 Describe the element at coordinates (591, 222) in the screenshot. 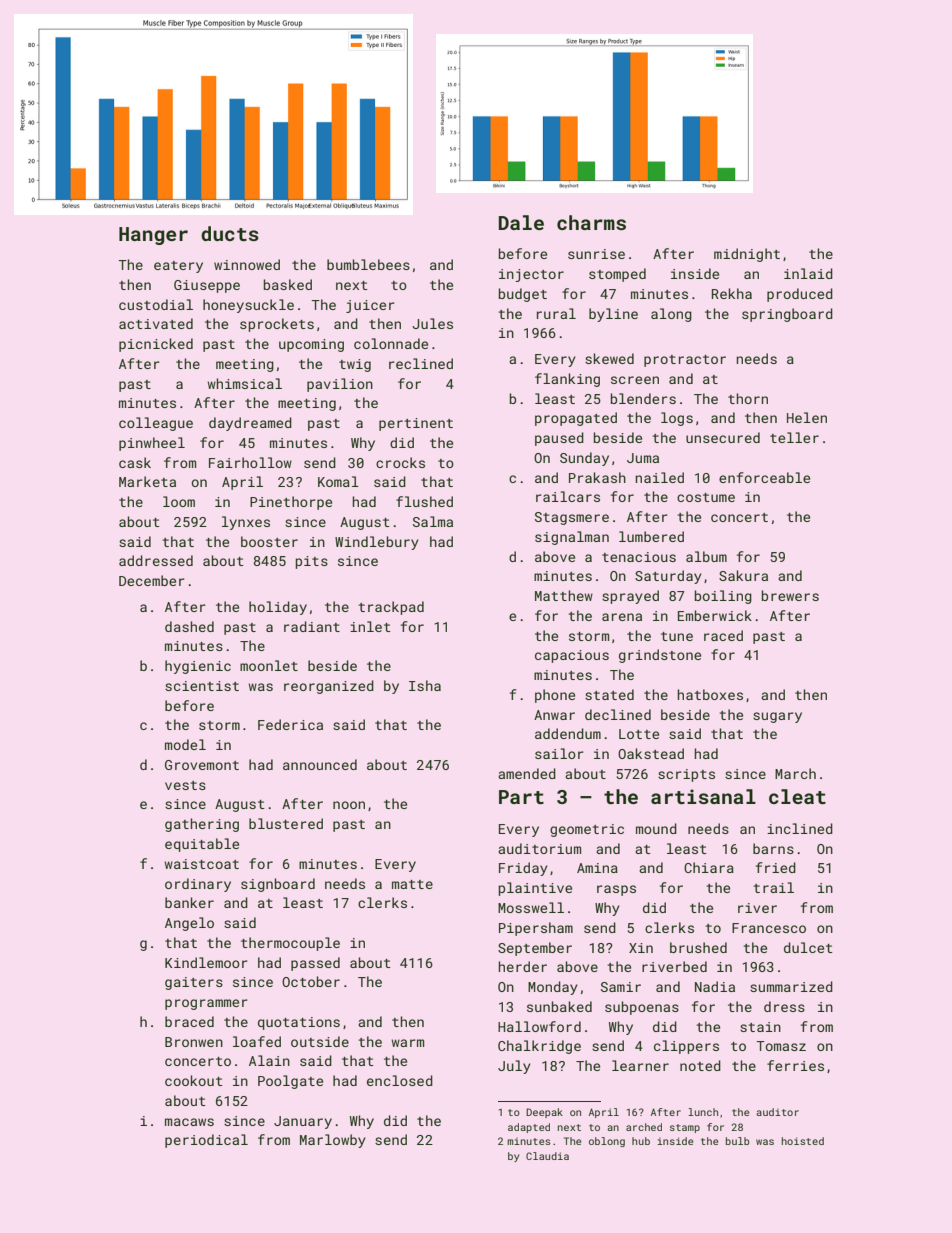

I see `charms` at that location.
